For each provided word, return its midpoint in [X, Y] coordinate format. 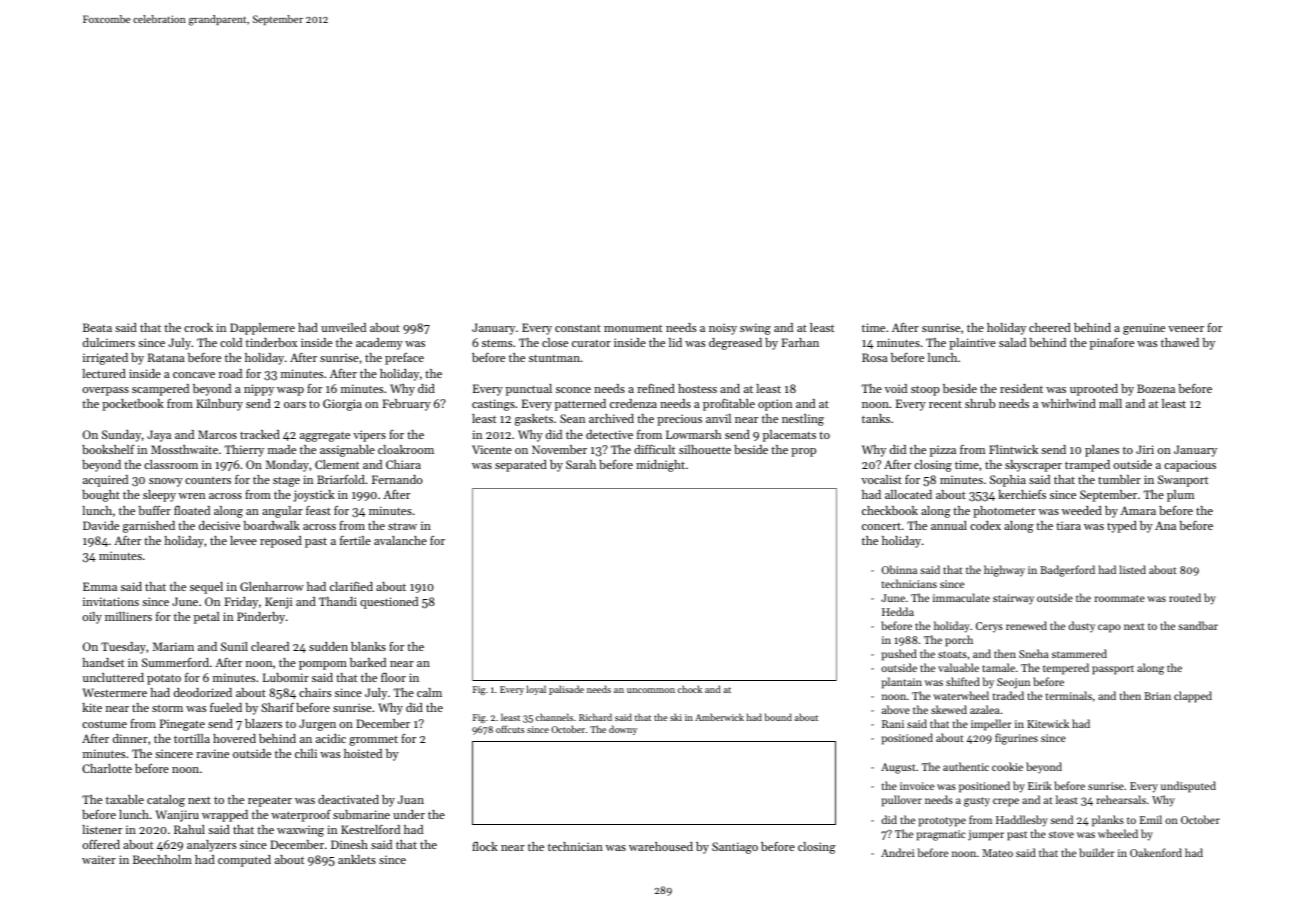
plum [1180, 496]
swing [755, 329]
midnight [660, 466]
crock [198, 327]
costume [104, 724]
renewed [1026, 625]
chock [690, 689]
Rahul [189, 829]
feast [318, 510]
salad [1012, 342]
